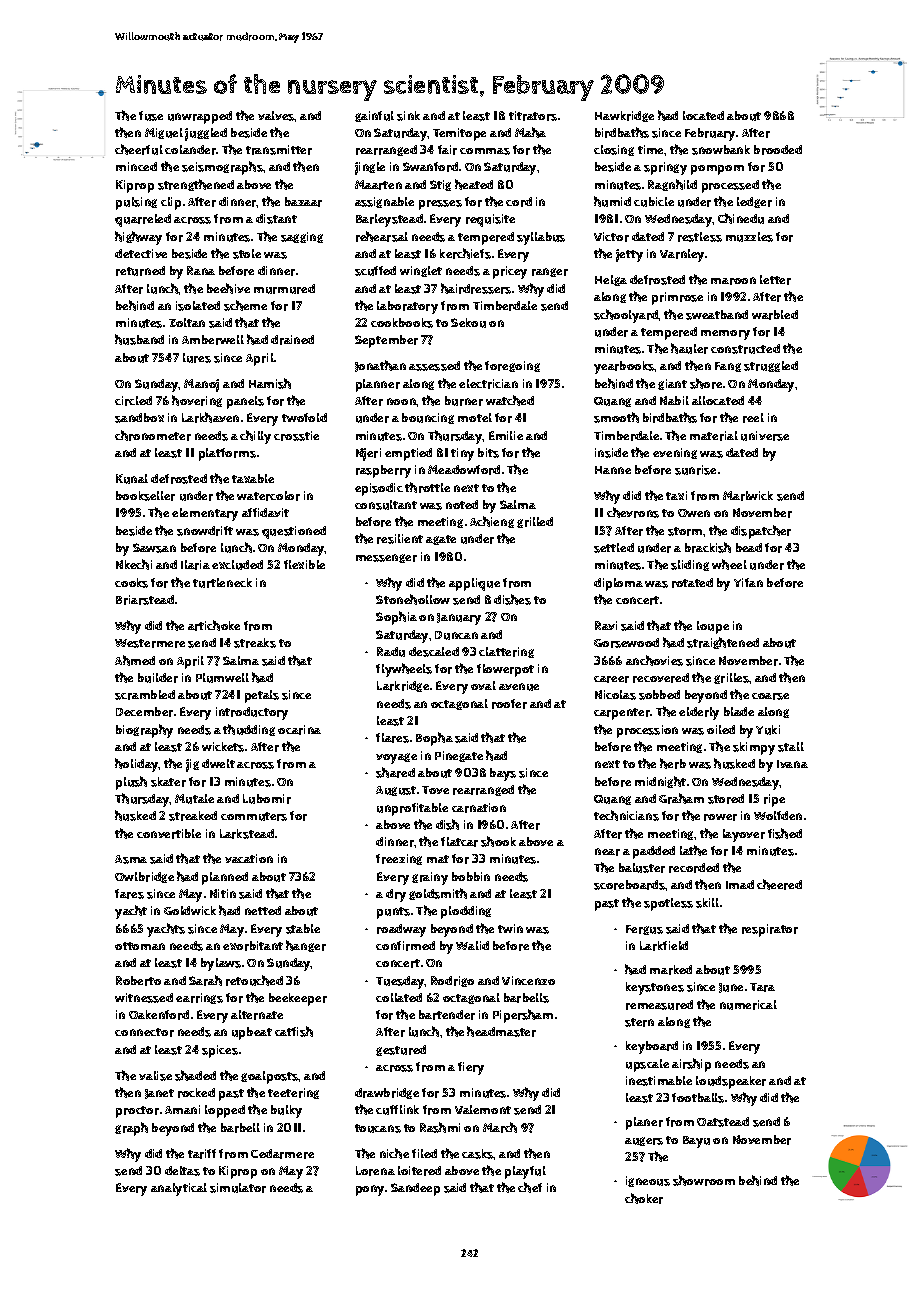 Image resolution: width=924 pixels, height=1308 pixels. I want to click on smooth, so click(616, 417).
